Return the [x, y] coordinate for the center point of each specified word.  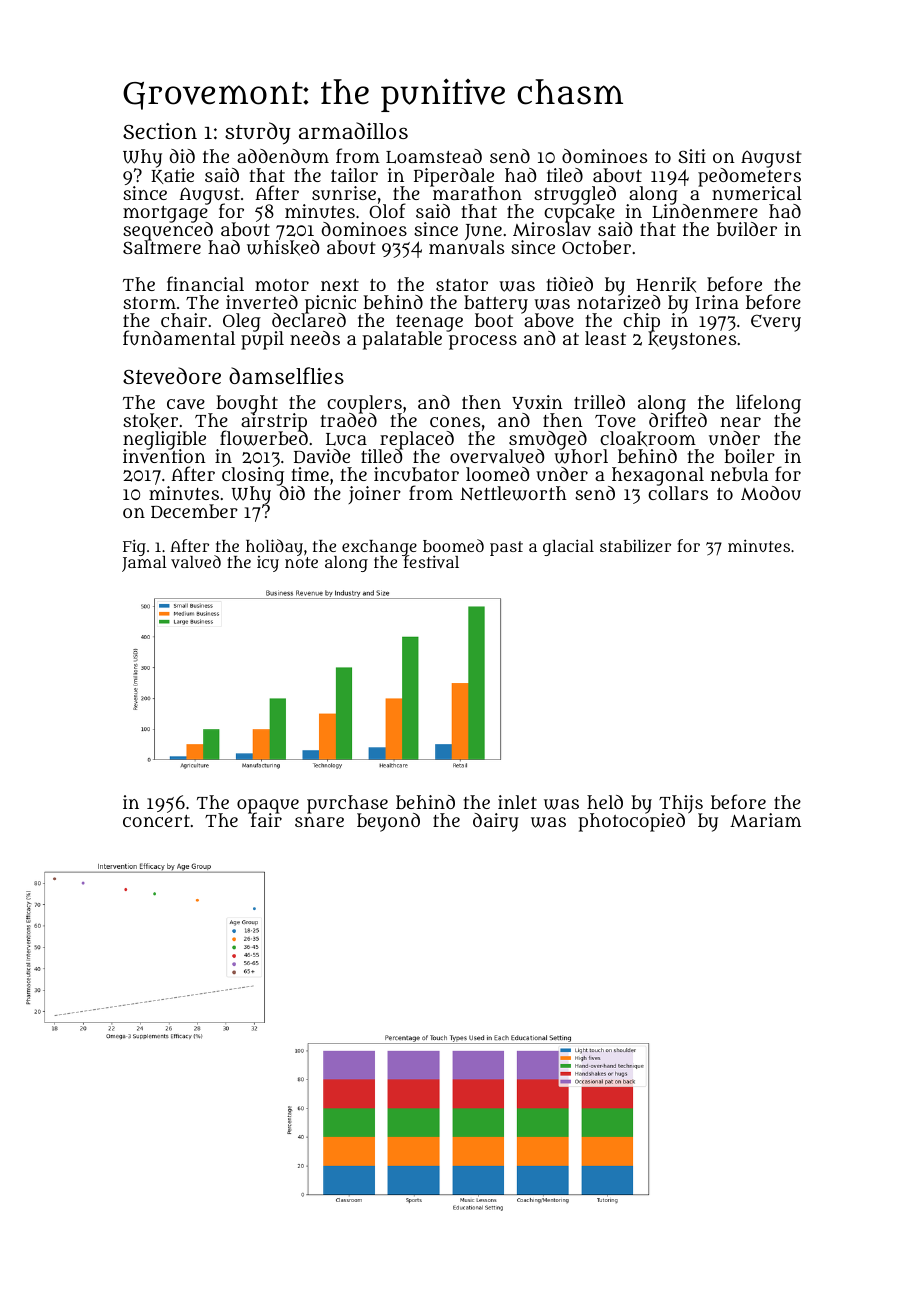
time [310, 474]
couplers [364, 404]
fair [266, 820]
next [340, 285]
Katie [172, 176]
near [741, 422]
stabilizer [635, 545]
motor [282, 285]
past [506, 548]
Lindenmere [705, 212]
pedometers [749, 177]
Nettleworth [513, 493]
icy [268, 564]
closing [253, 477]
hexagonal [658, 476]
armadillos [353, 130]
